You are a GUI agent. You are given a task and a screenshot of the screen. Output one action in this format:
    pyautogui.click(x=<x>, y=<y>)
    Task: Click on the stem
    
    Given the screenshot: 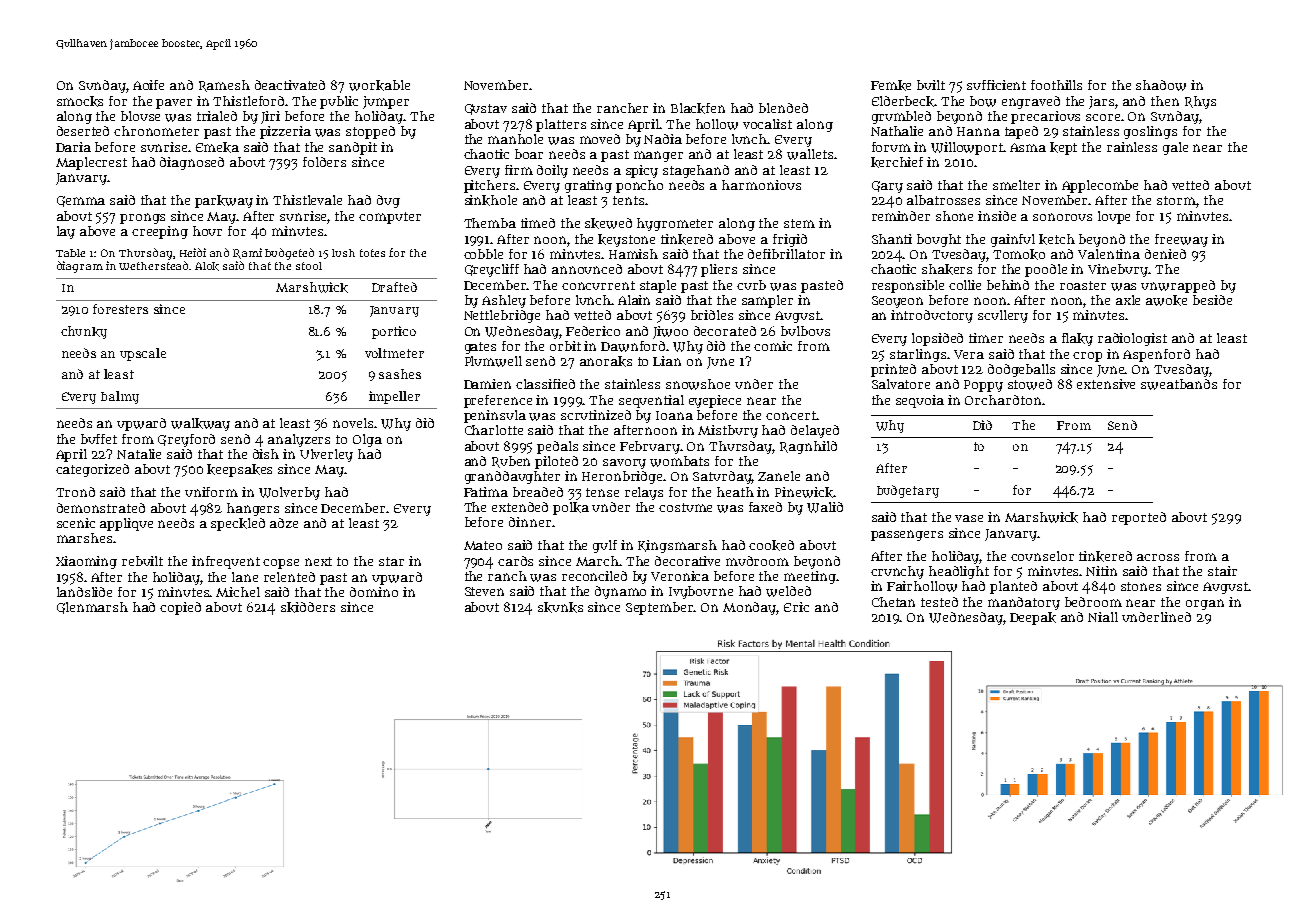 What is the action you would take?
    pyautogui.click(x=799, y=223)
